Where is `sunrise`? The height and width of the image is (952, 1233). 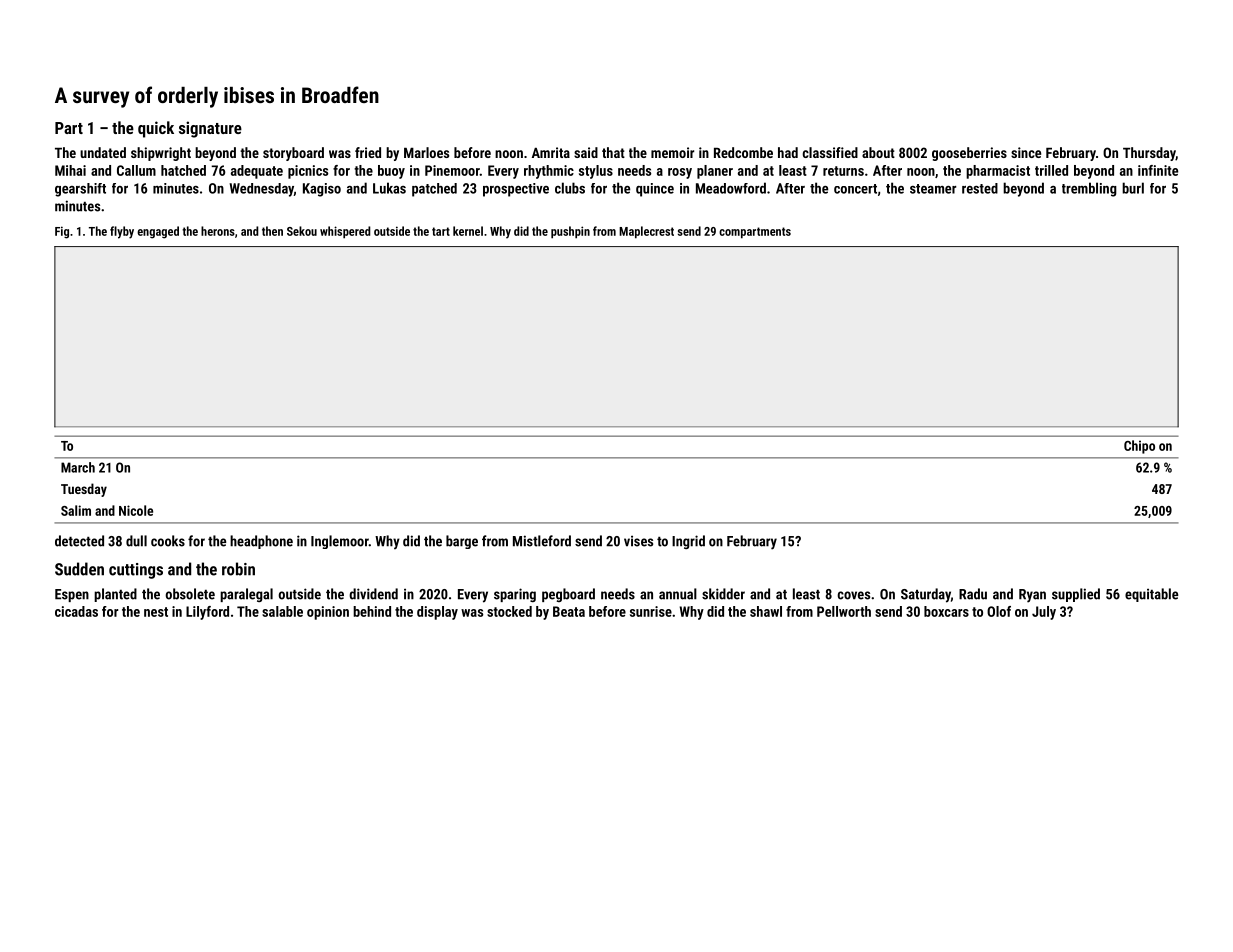
sunrise is located at coordinates (651, 611).
